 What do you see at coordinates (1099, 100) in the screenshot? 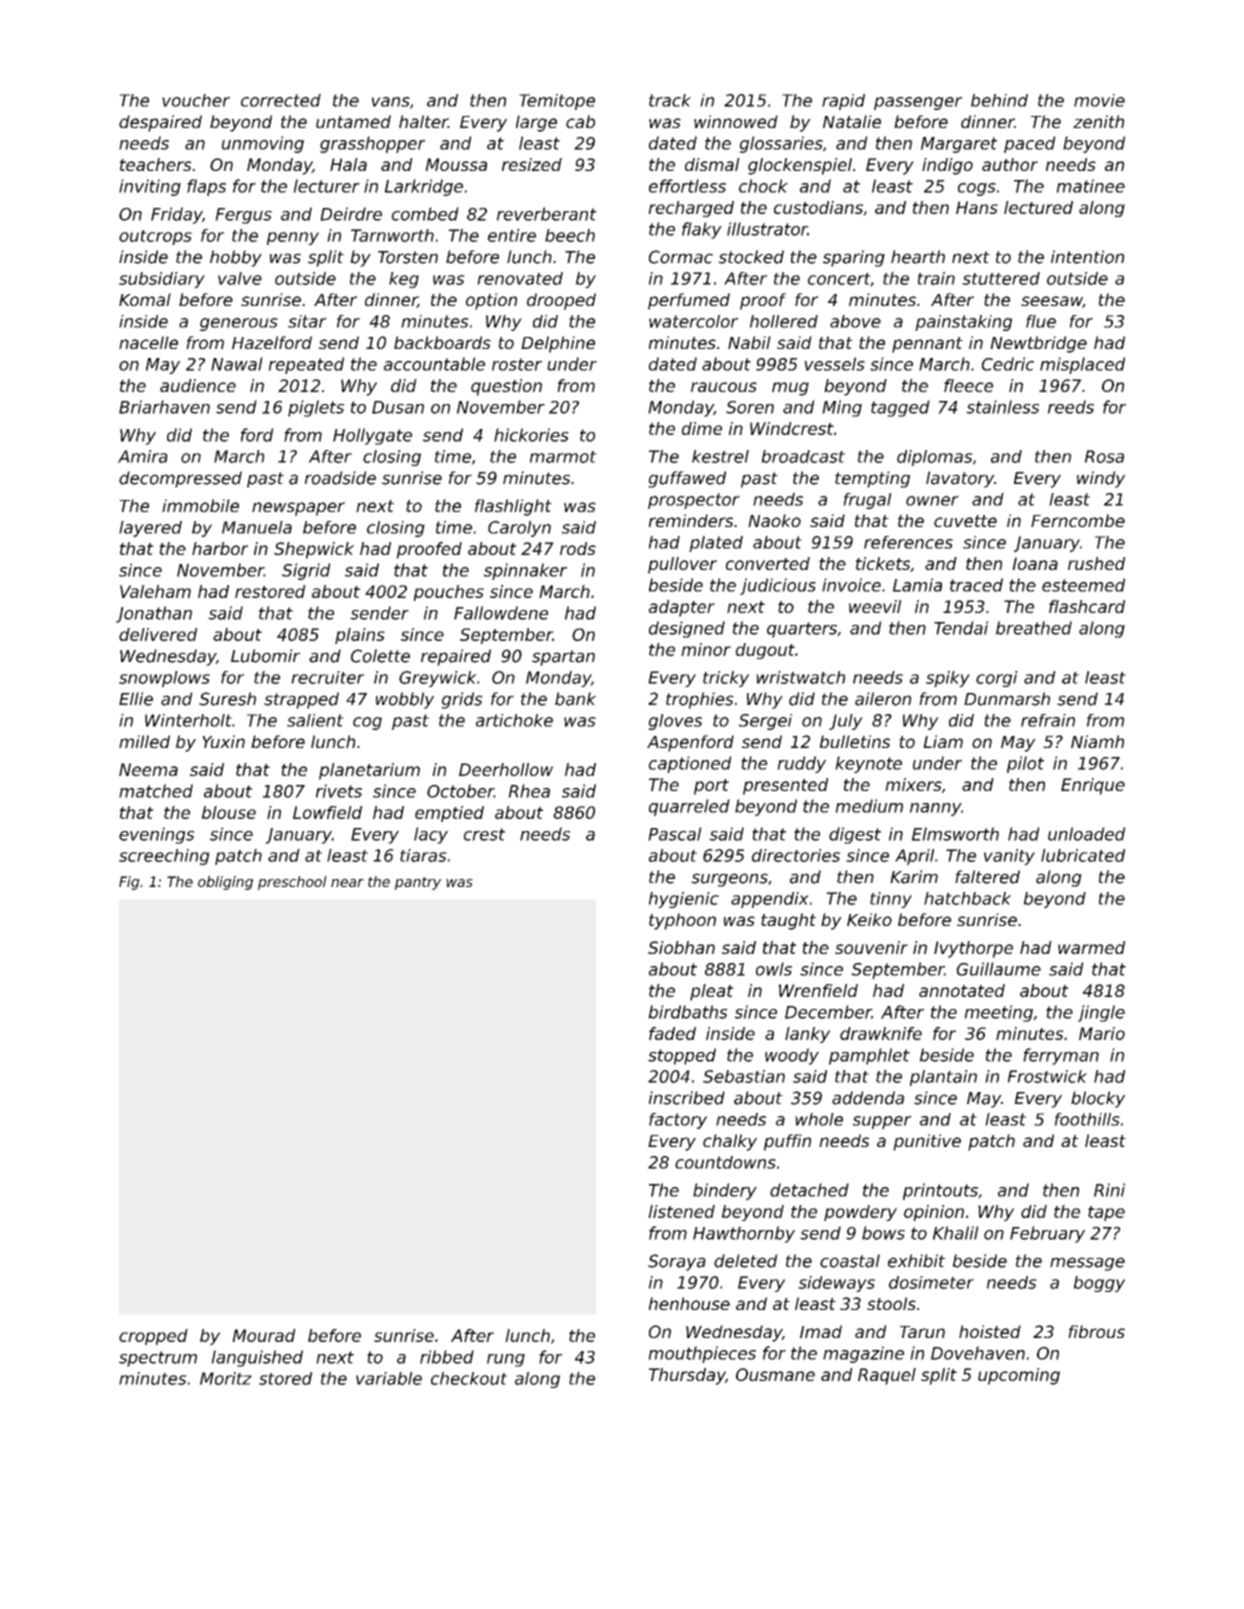
I see `movie` at bounding box center [1099, 100].
